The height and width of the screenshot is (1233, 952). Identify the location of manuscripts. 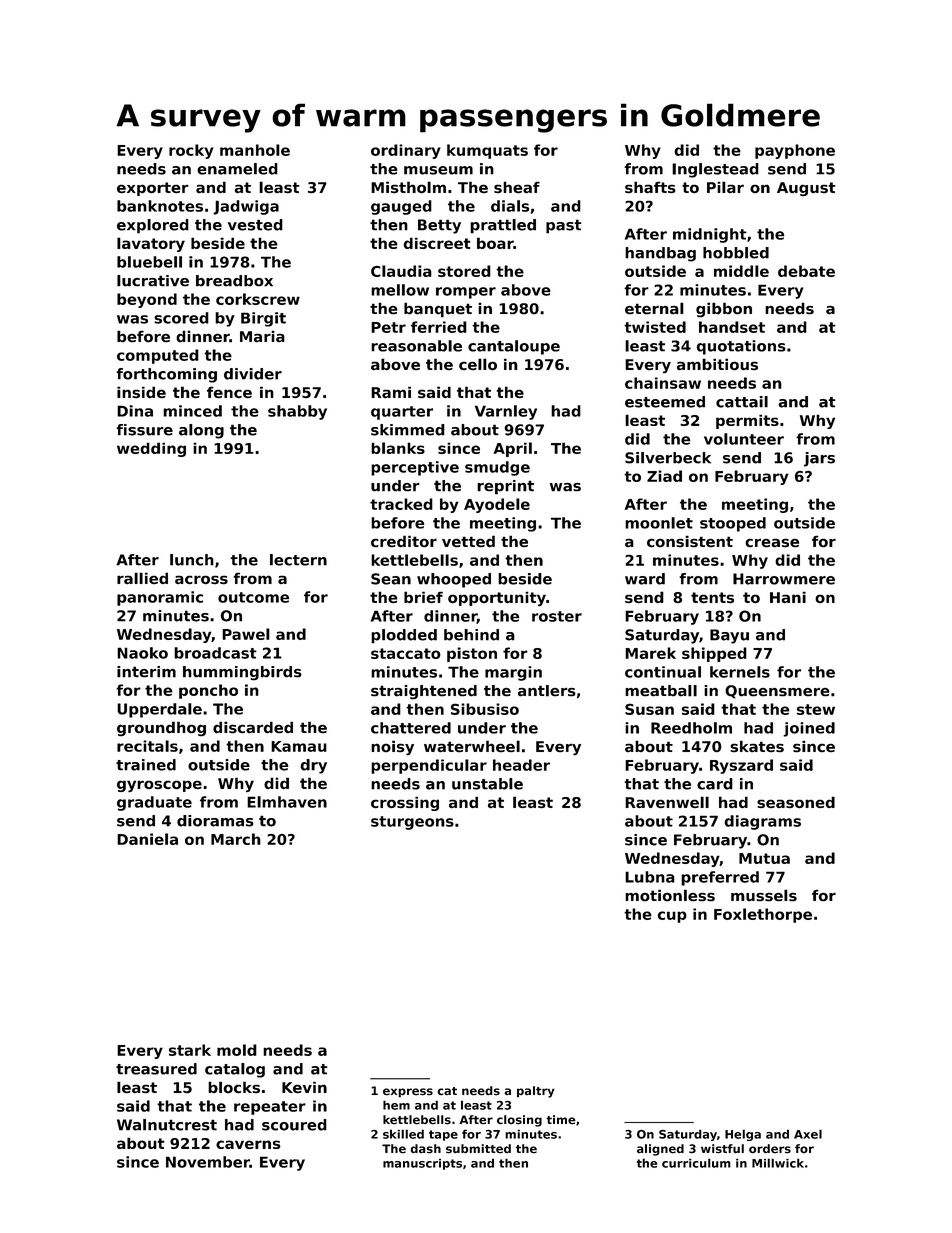
(422, 1164).
